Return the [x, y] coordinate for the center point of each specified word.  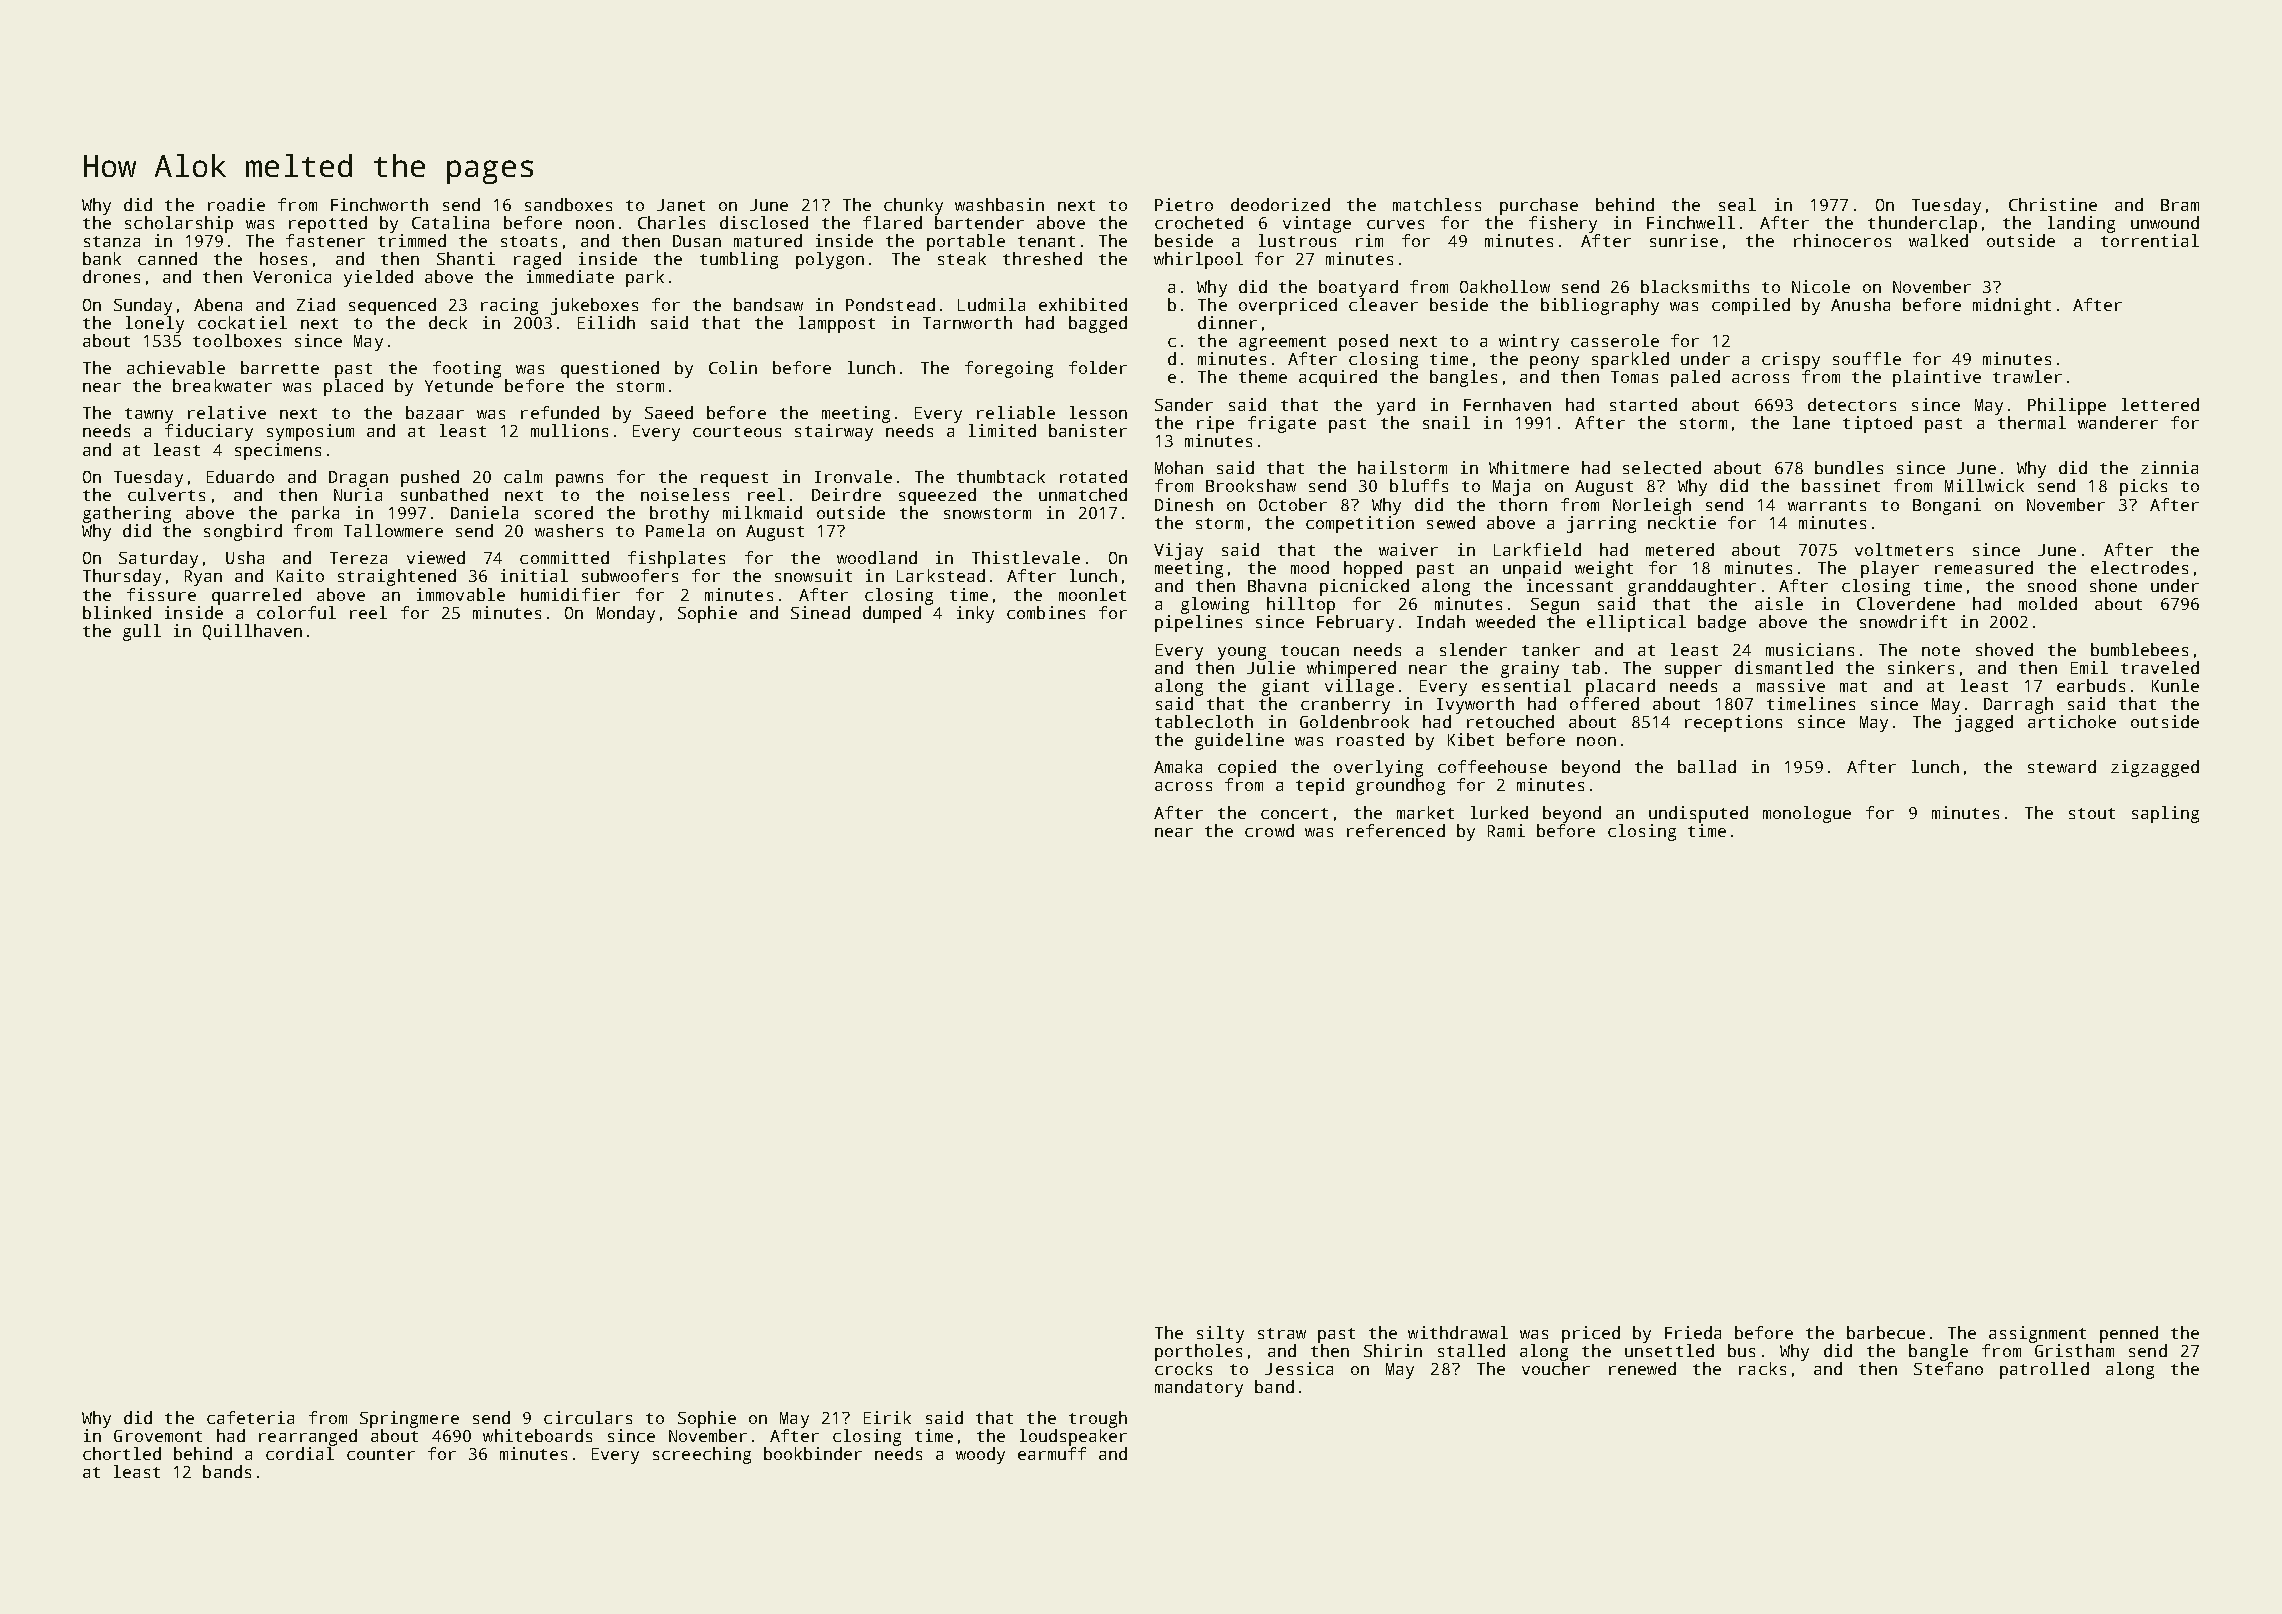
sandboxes [568, 204]
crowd [1269, 830]
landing [2081, 224]
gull [142, 632]
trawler [2027, 376]
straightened [397, 577]
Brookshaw [1251, 485]
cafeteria [250, 1417]
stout [2092, 813]
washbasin [999, 204]
